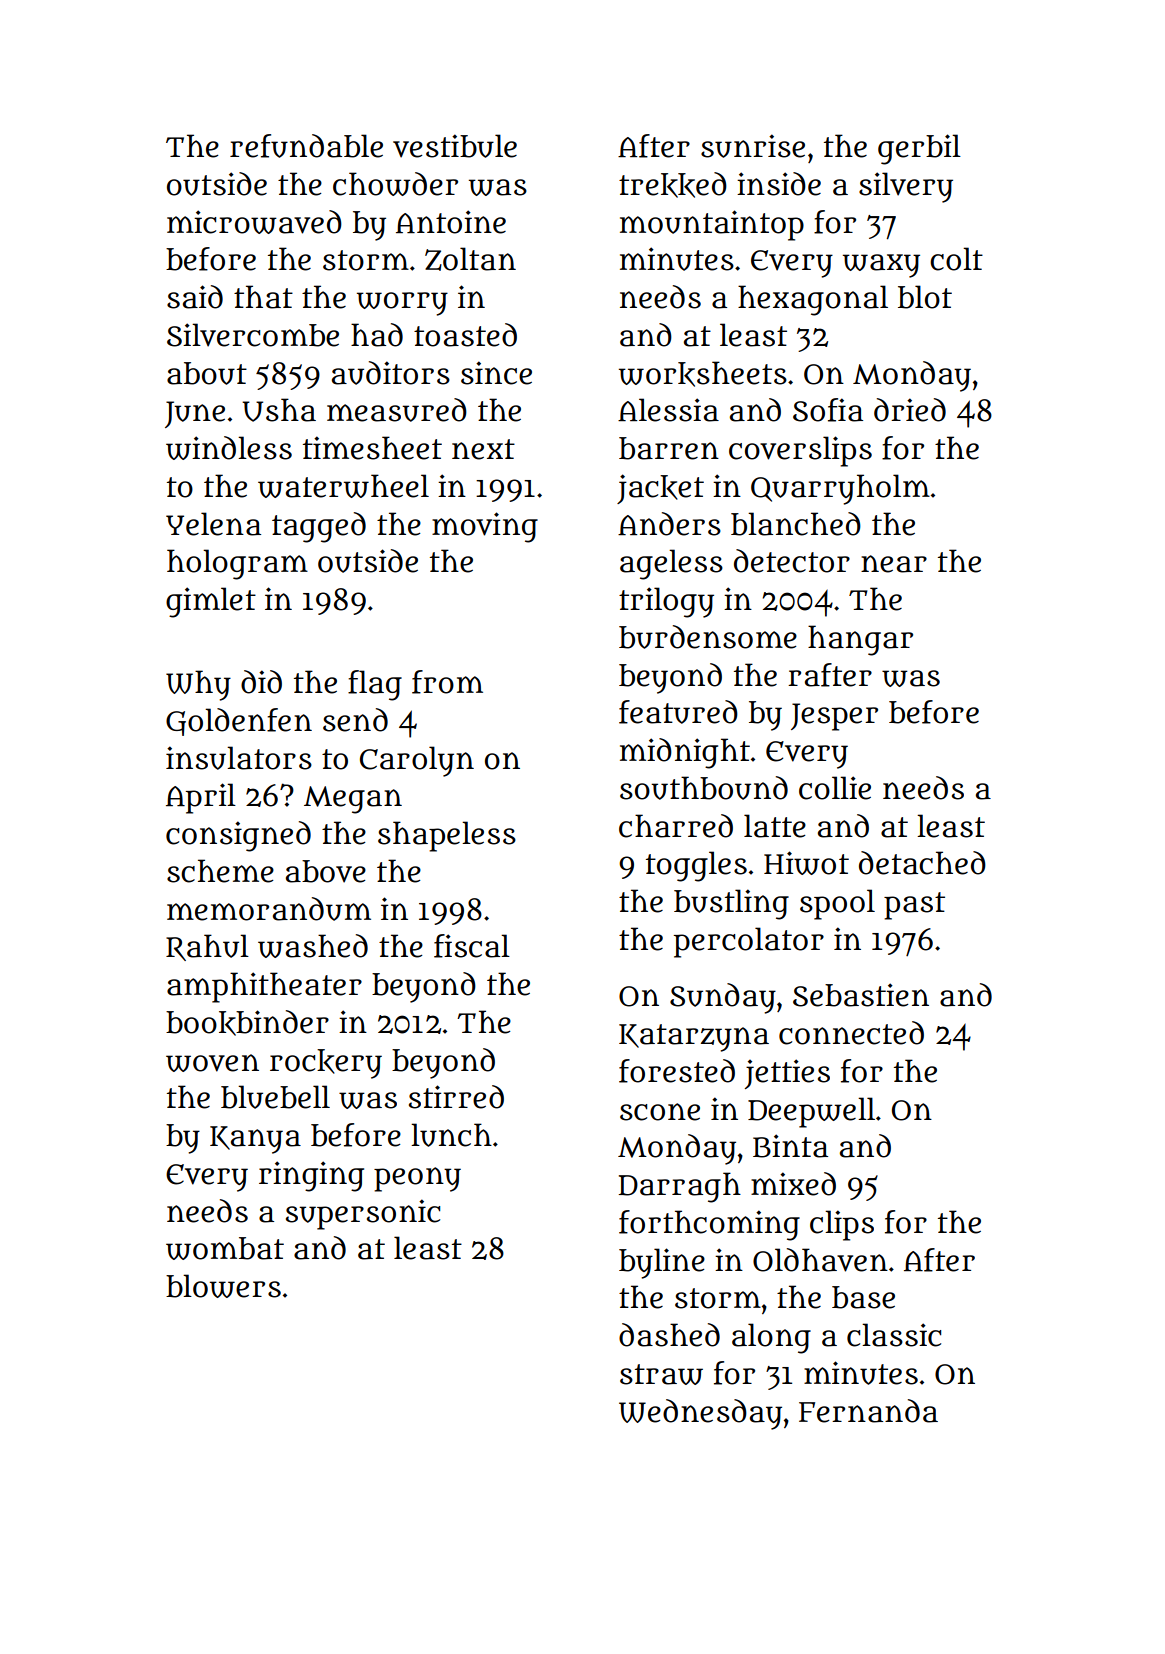  I want to click on Sebastien, so click(861, 995).
